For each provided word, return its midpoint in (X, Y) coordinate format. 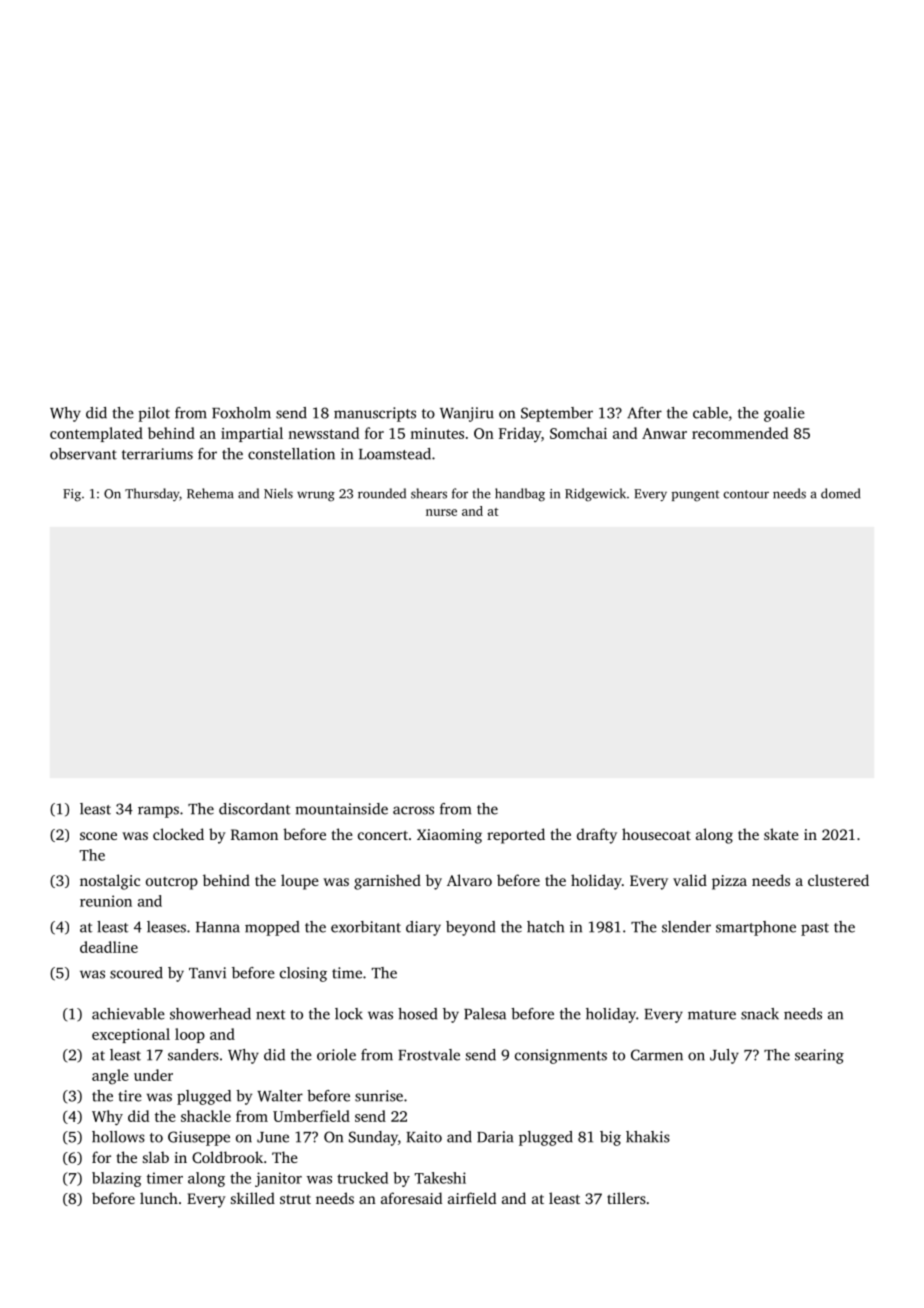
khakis (648, 1137)
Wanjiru (467, 414)
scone (98, 836)
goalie (784, 414)
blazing (117, 1179)
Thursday (152, 494)
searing (819, 1056)
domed (840, 493)
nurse (441, 512)
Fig (72, 495)
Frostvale (429, 1055)
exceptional (131, 1035)
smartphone (756, 928)
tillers (626, 1198)
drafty (597, 836)
